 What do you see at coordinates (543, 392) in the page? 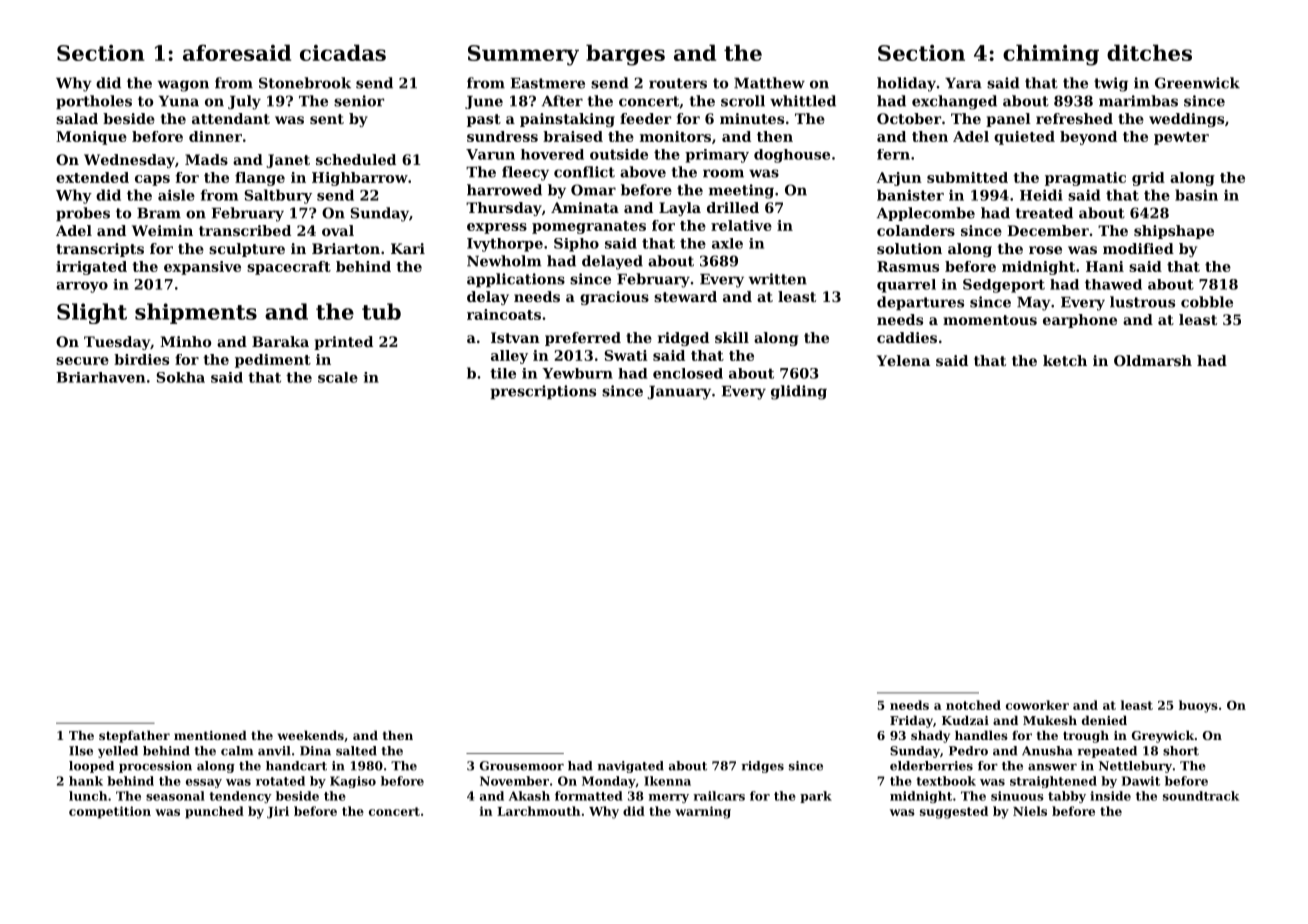
I see `prescriptions` at bounding box center [543, 392].
